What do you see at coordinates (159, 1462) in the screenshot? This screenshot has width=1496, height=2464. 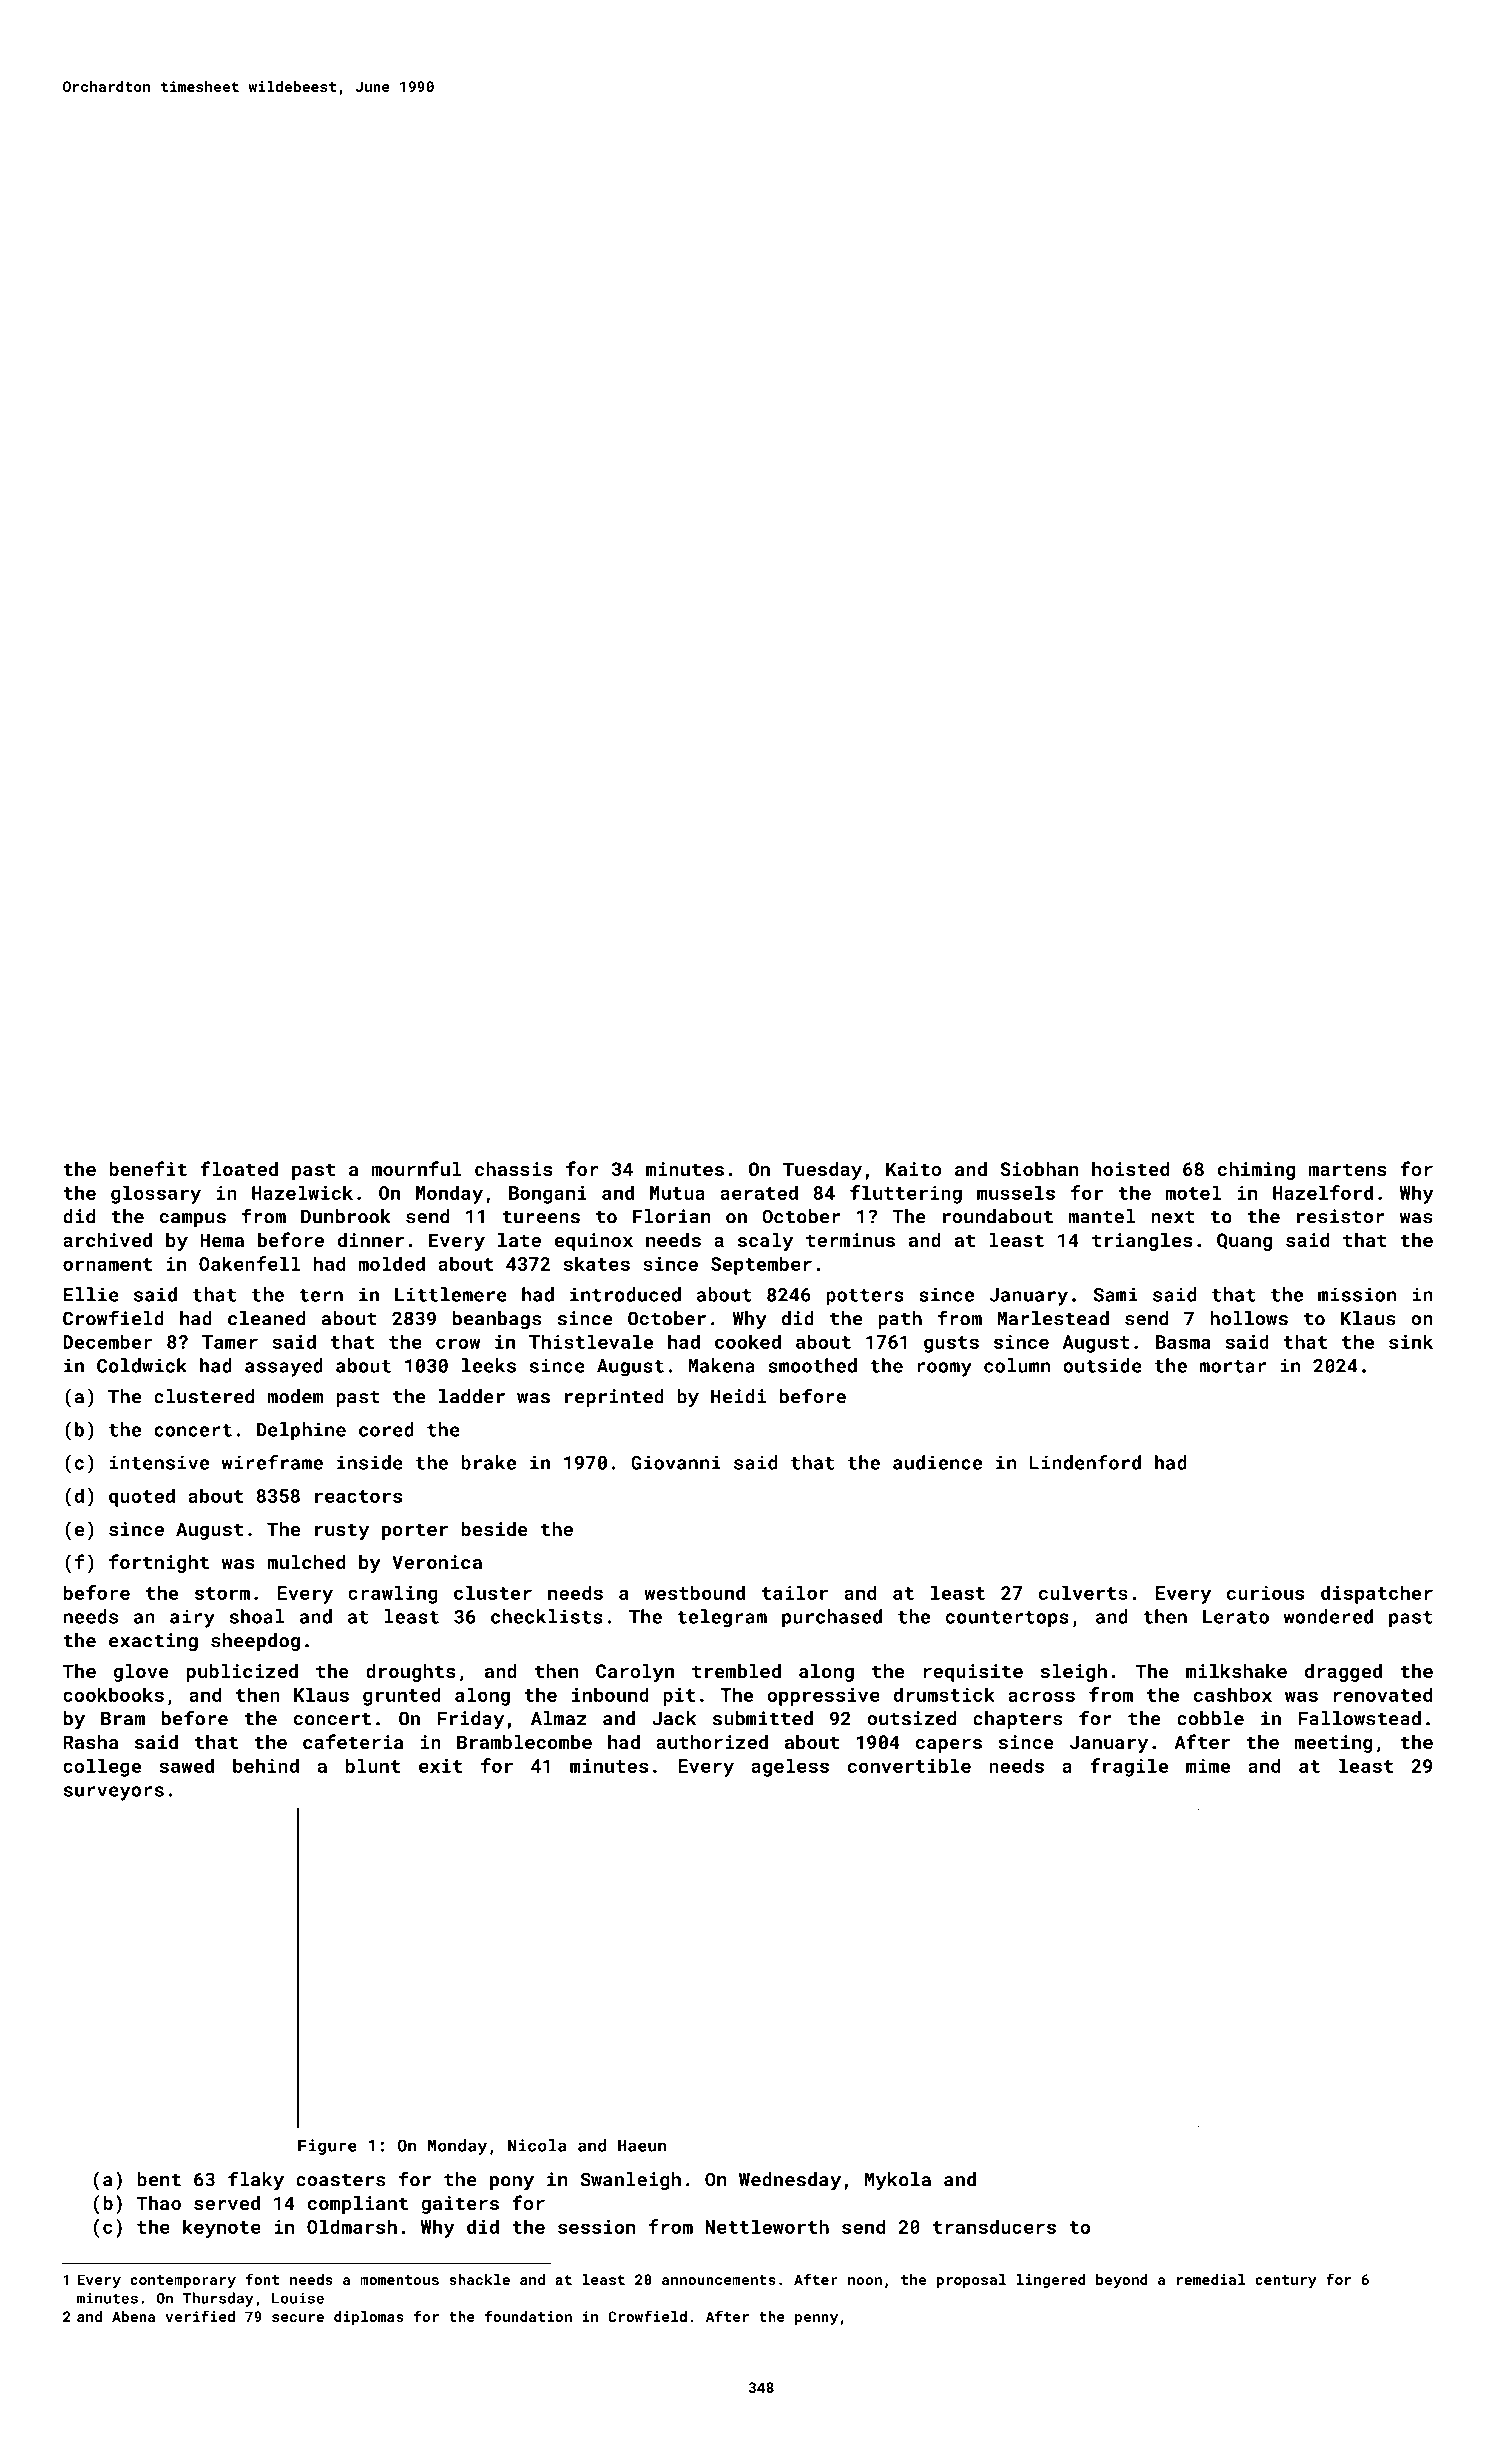 I see `intensive` at bounding box center [159, 1462].
